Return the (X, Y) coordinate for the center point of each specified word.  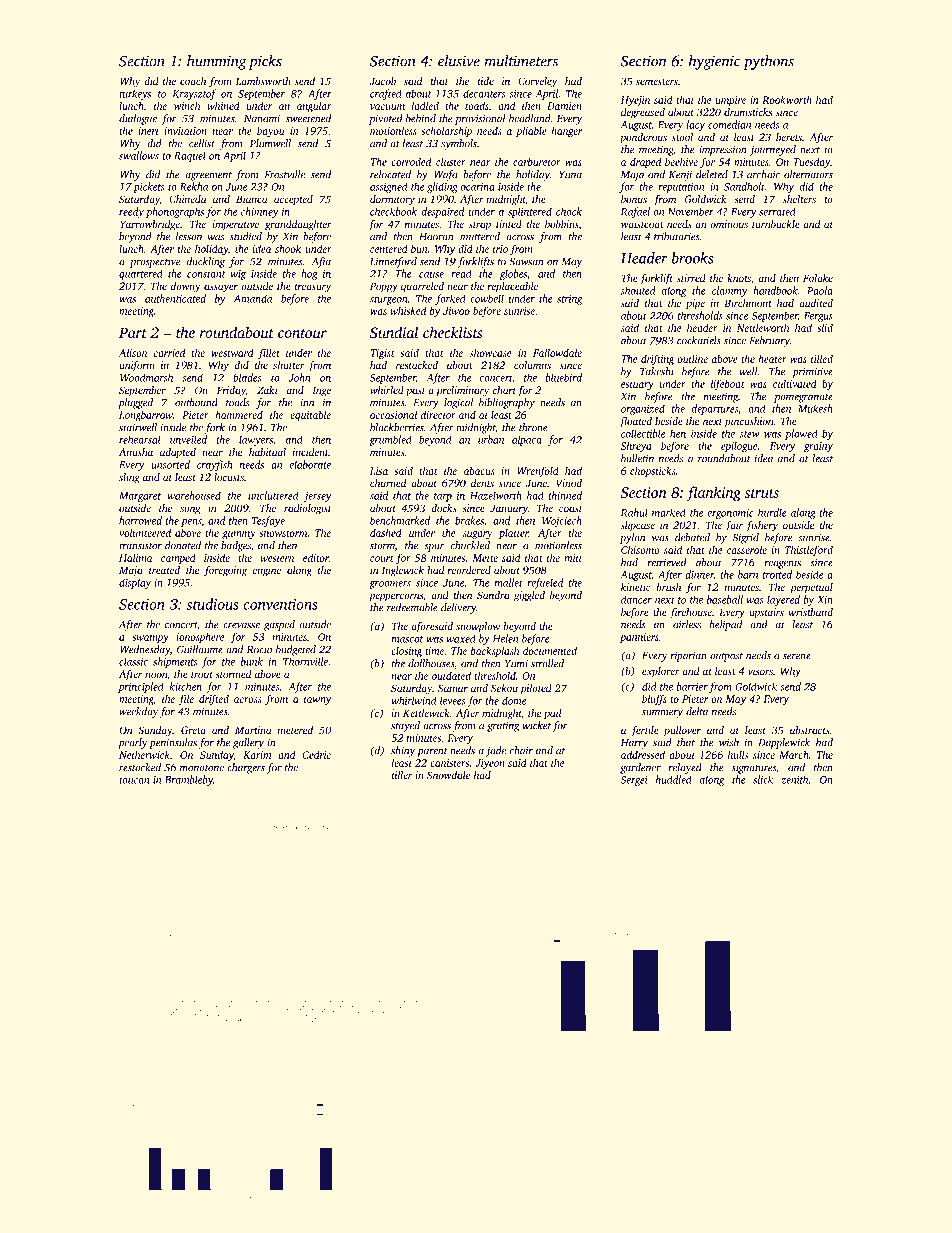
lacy (695, 125)
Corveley (537, 82)
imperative (236, 225)
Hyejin (635, 101)
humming (216, 62)
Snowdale (448, 775)
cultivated (795, 383)
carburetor (537, 161)
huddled (674, 779)
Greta (193, 730)
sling (129, 478)
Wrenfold (538, 471)
